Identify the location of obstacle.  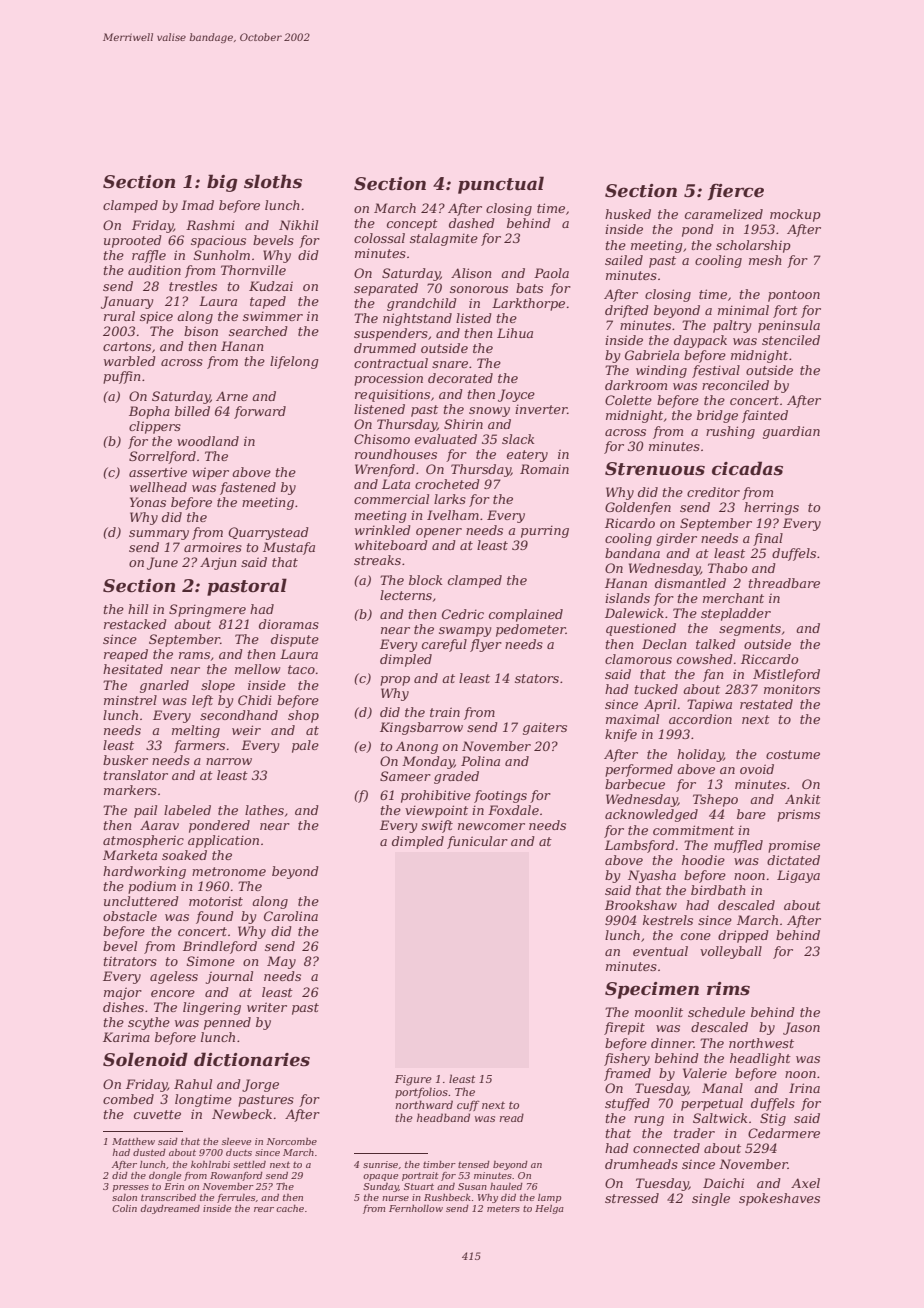
(130, 916).
